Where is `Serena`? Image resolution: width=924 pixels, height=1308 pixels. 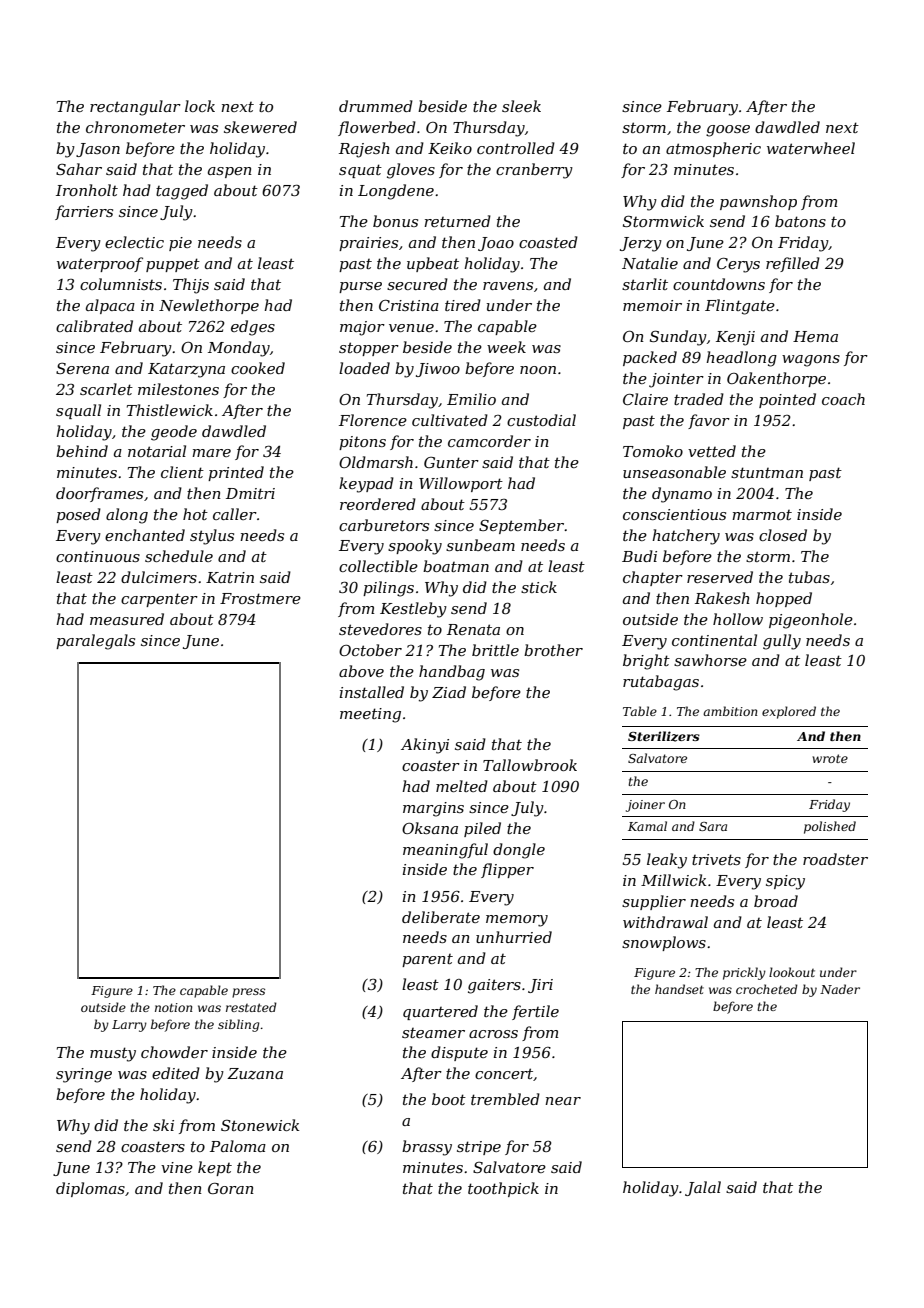
Serena is located at coordinates (82, 368).
